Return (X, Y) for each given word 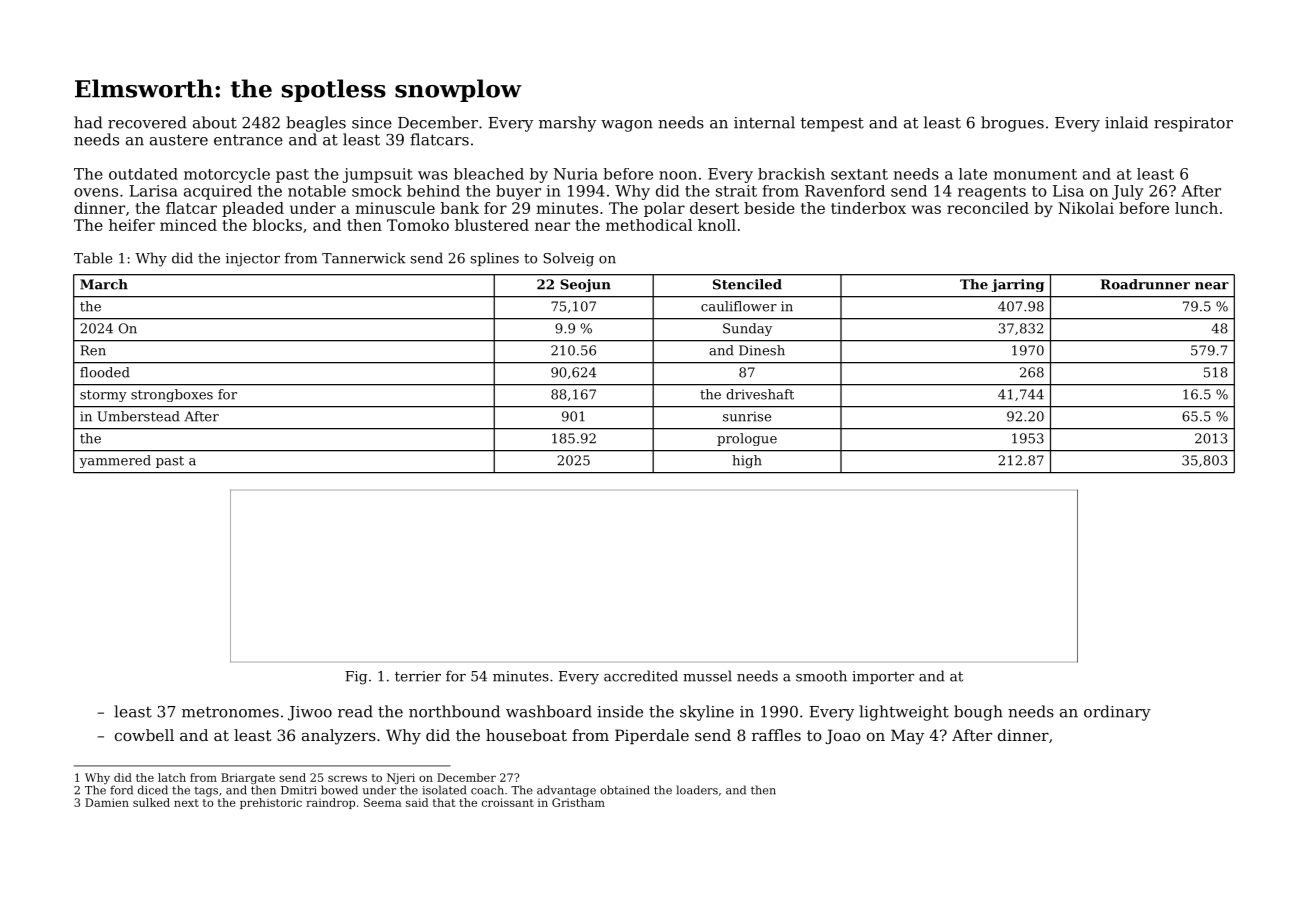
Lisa (1068, 191)
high (747, 461)
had (88, 122)
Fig (356, 678)
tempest (832, 124)
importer (883, 677)
